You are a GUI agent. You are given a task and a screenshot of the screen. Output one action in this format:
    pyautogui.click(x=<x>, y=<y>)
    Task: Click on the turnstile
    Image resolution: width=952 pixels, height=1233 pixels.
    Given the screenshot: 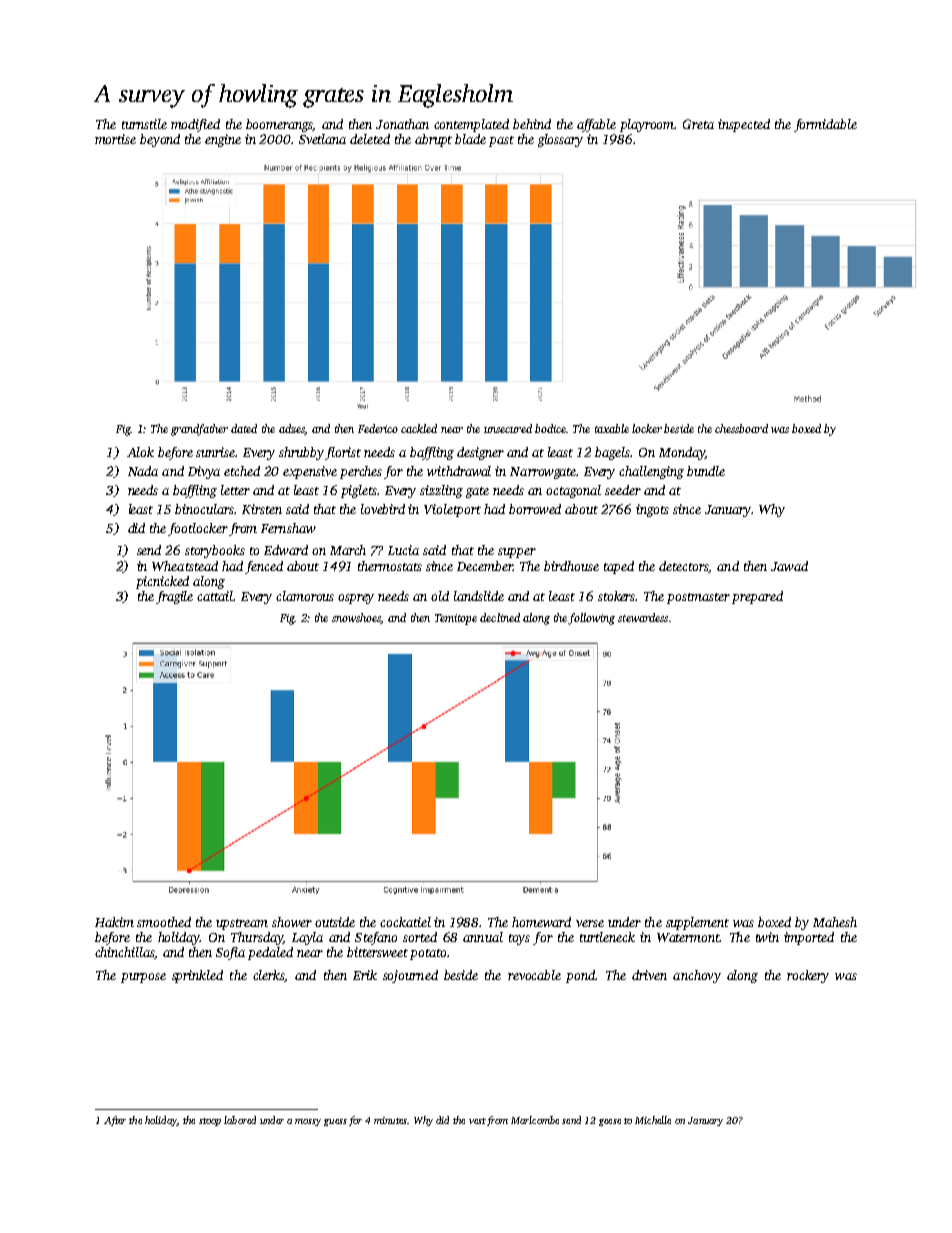 What is the action you would take?
    pyautogui.click(x=144, y=124)
